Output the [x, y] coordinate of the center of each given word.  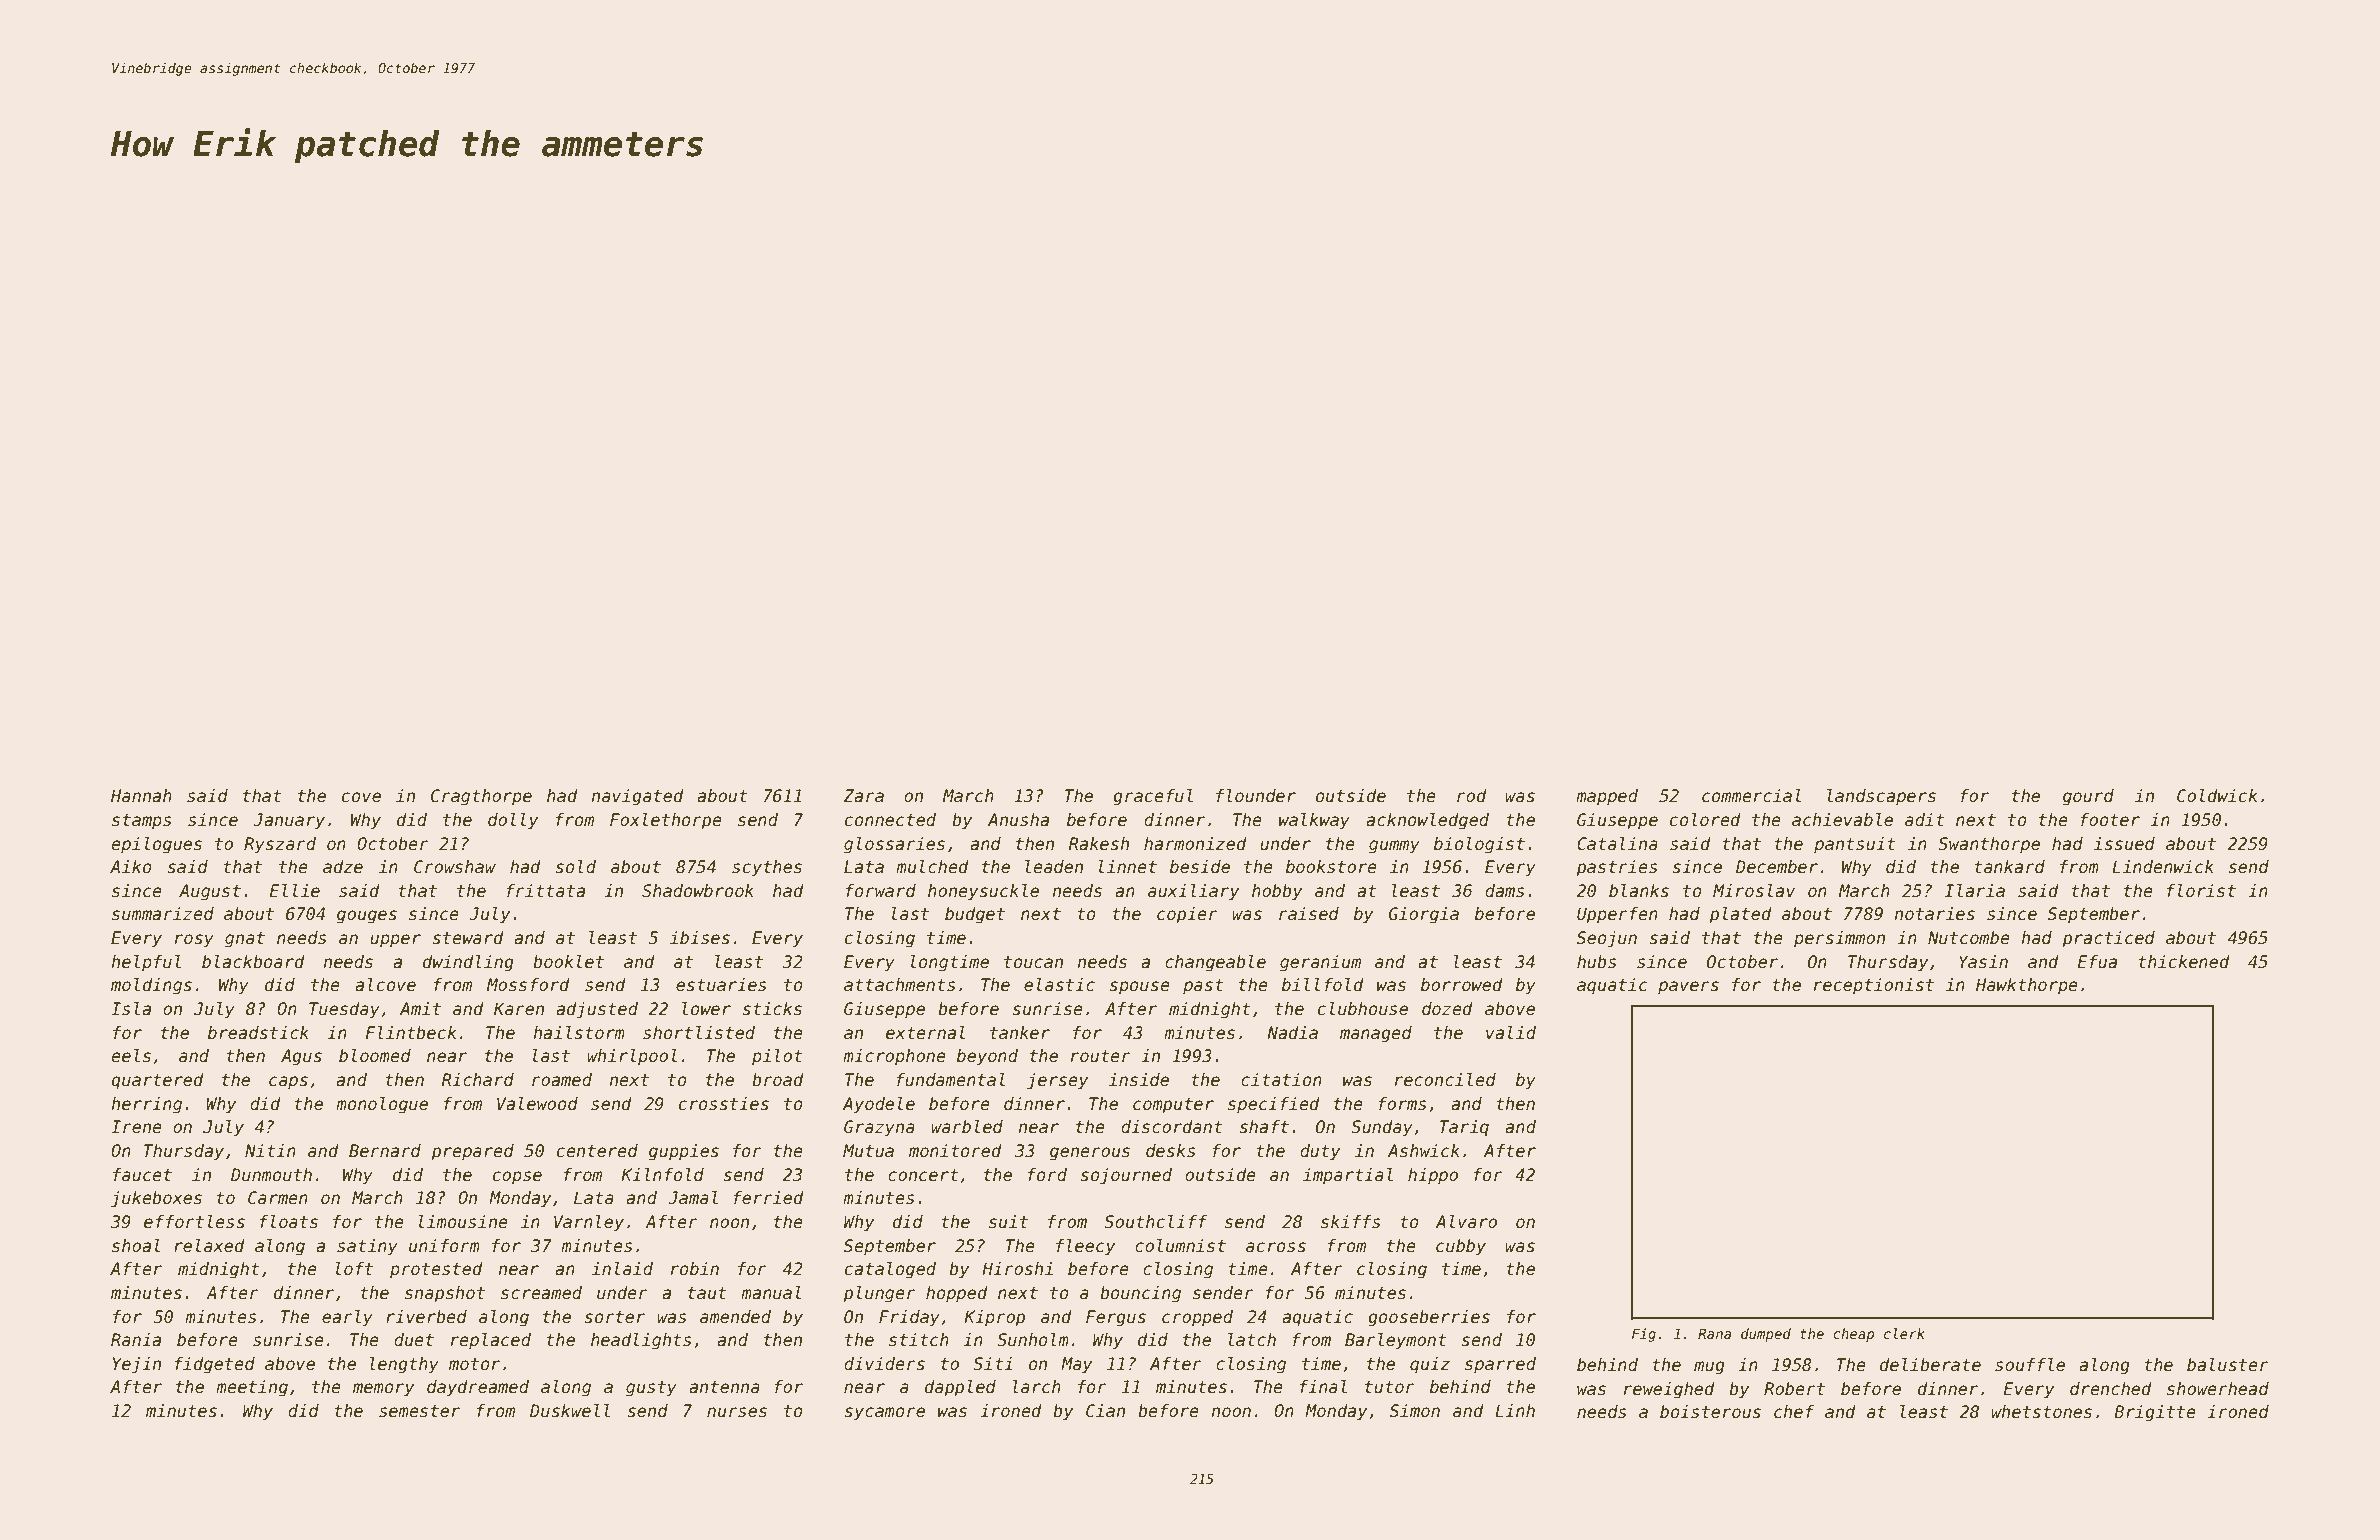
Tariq [1464, 1128]
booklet [568, 962]
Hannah [141, 796]
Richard [477, 1080]
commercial [1751, 796]
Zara [863, 796]
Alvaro [1466, 1222]
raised [1309, 914]
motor [474, 1364]
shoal [136, 1246]
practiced [2108, 939]
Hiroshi [1017, 1269]
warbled [967, 1127]
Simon [1415, 1411]
